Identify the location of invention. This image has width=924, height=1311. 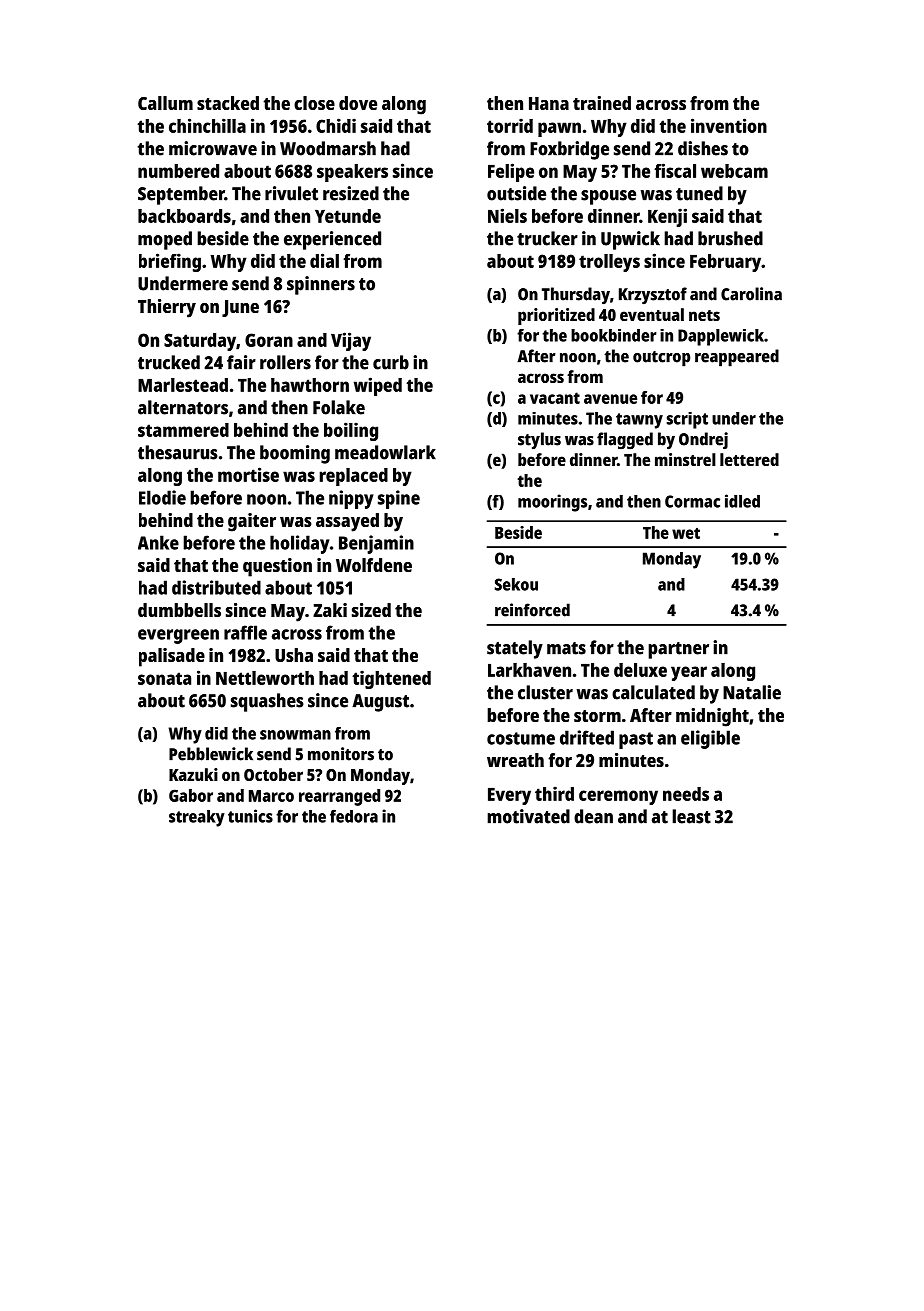
(729, 125).
